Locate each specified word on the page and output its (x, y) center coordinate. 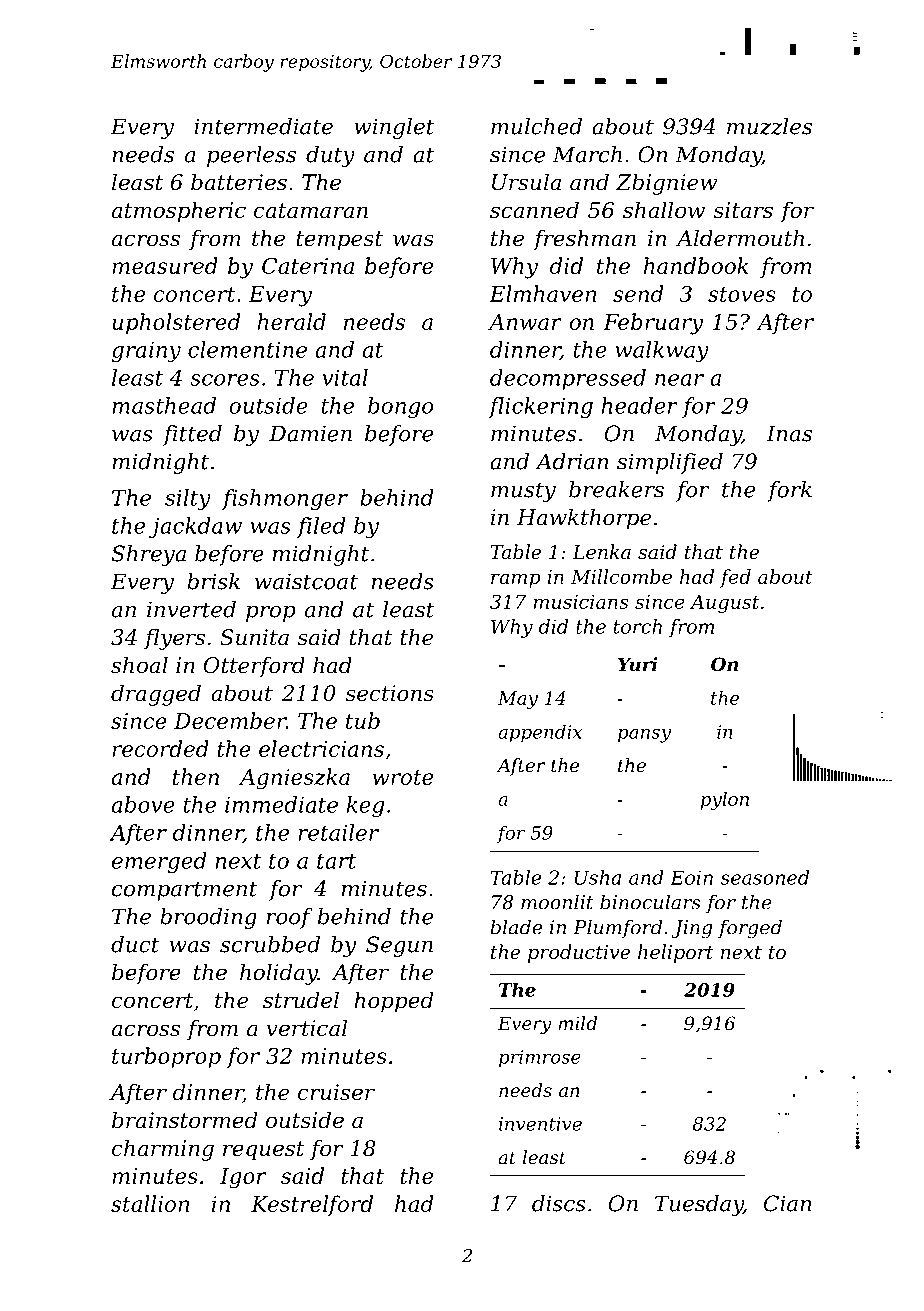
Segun (399, 946)
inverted (191, 609)
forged (750, 929)
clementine (247, 349)
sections (389, 693)
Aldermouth (740, 238)
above (143, 804)
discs (559, 1203)
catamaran (311, 211)
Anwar (525, 322)
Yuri (638, 664)
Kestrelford (312, 1205)
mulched (536, 126)
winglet (394, 128)
